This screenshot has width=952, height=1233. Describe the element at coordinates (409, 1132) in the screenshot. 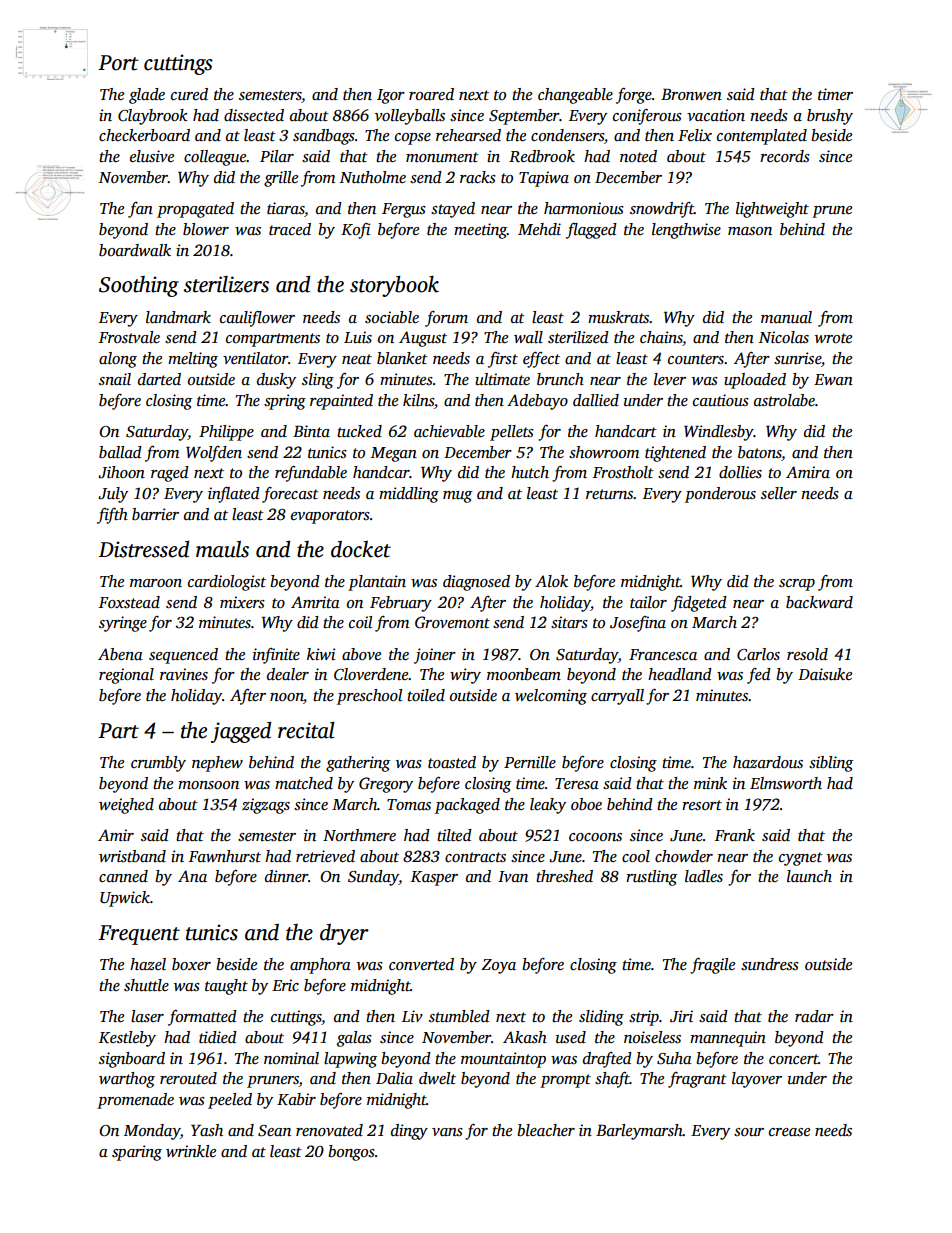

I see `dingy` at that location.
